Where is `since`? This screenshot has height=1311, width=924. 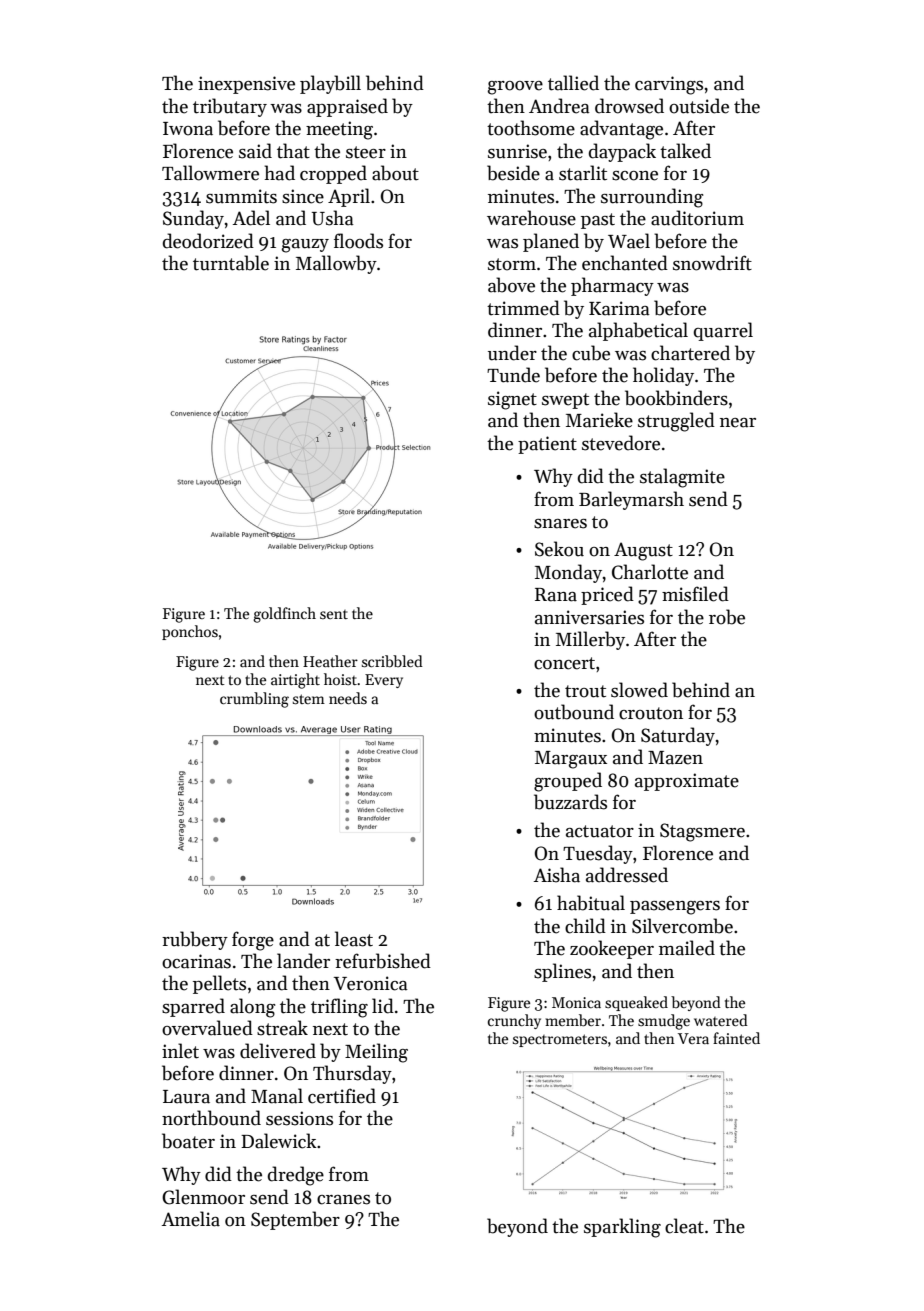 since is located at coordinates (303, 196).
